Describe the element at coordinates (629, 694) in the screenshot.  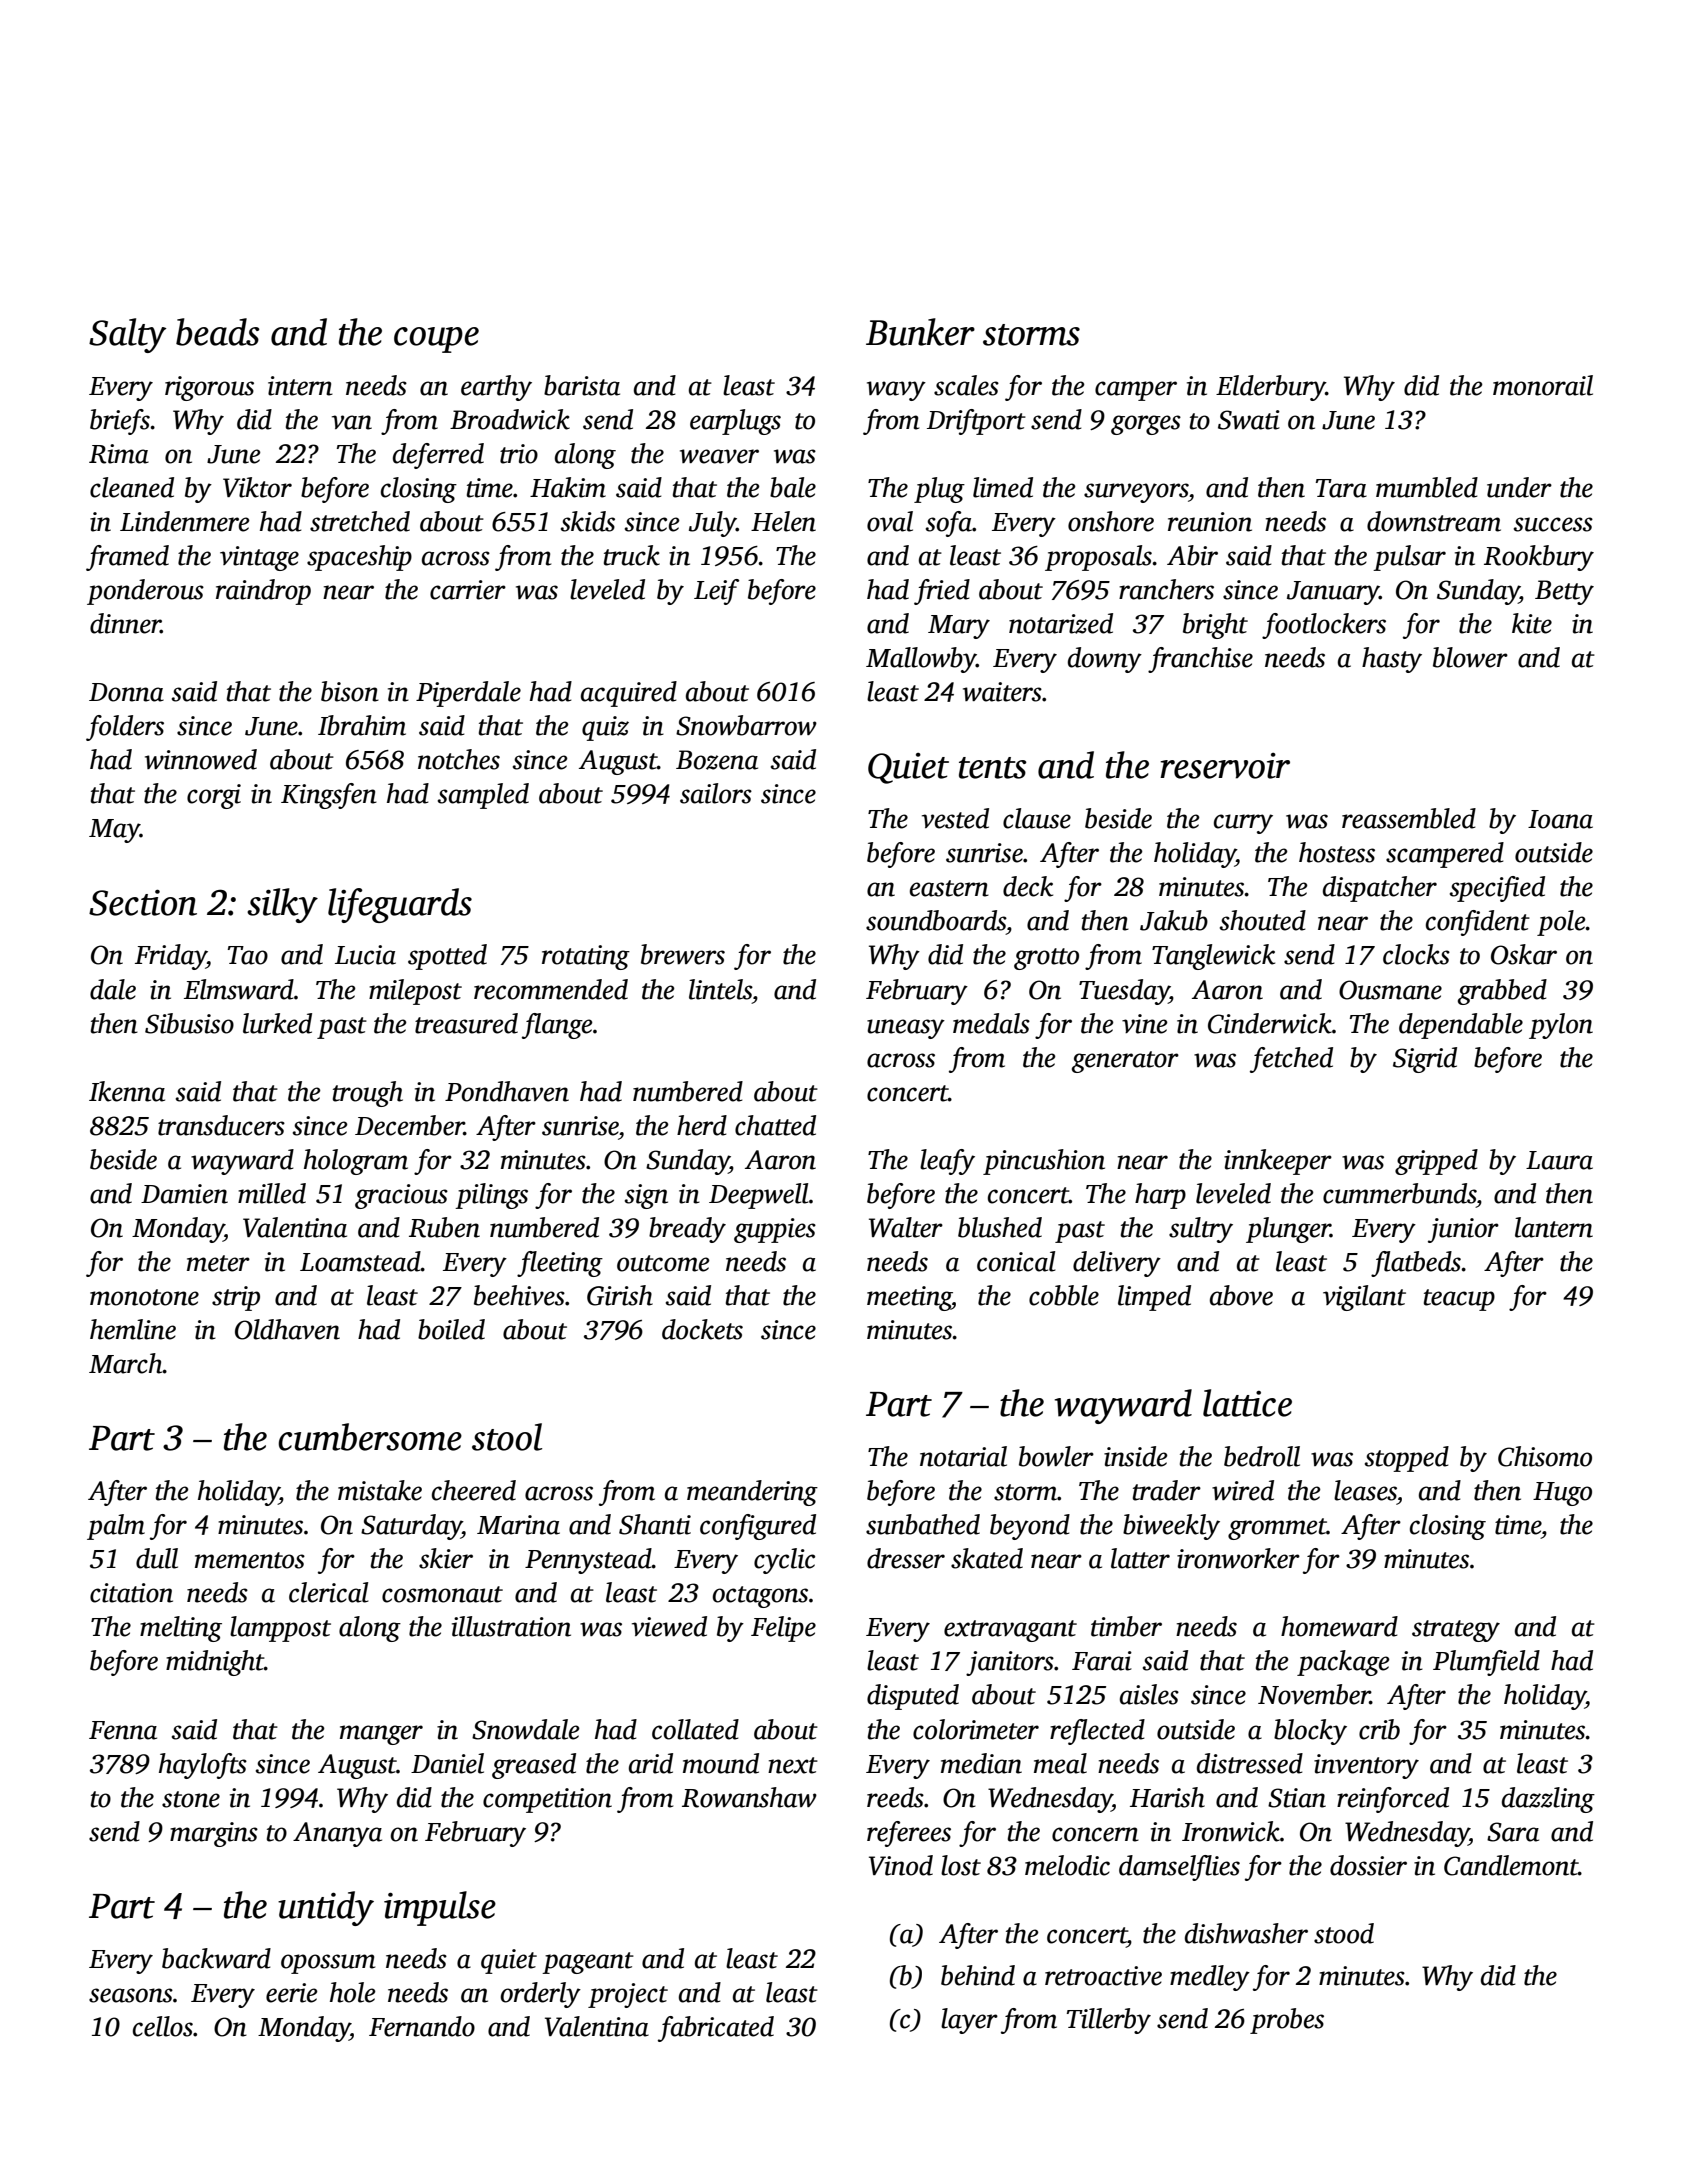
I see `acquired` at that location.
